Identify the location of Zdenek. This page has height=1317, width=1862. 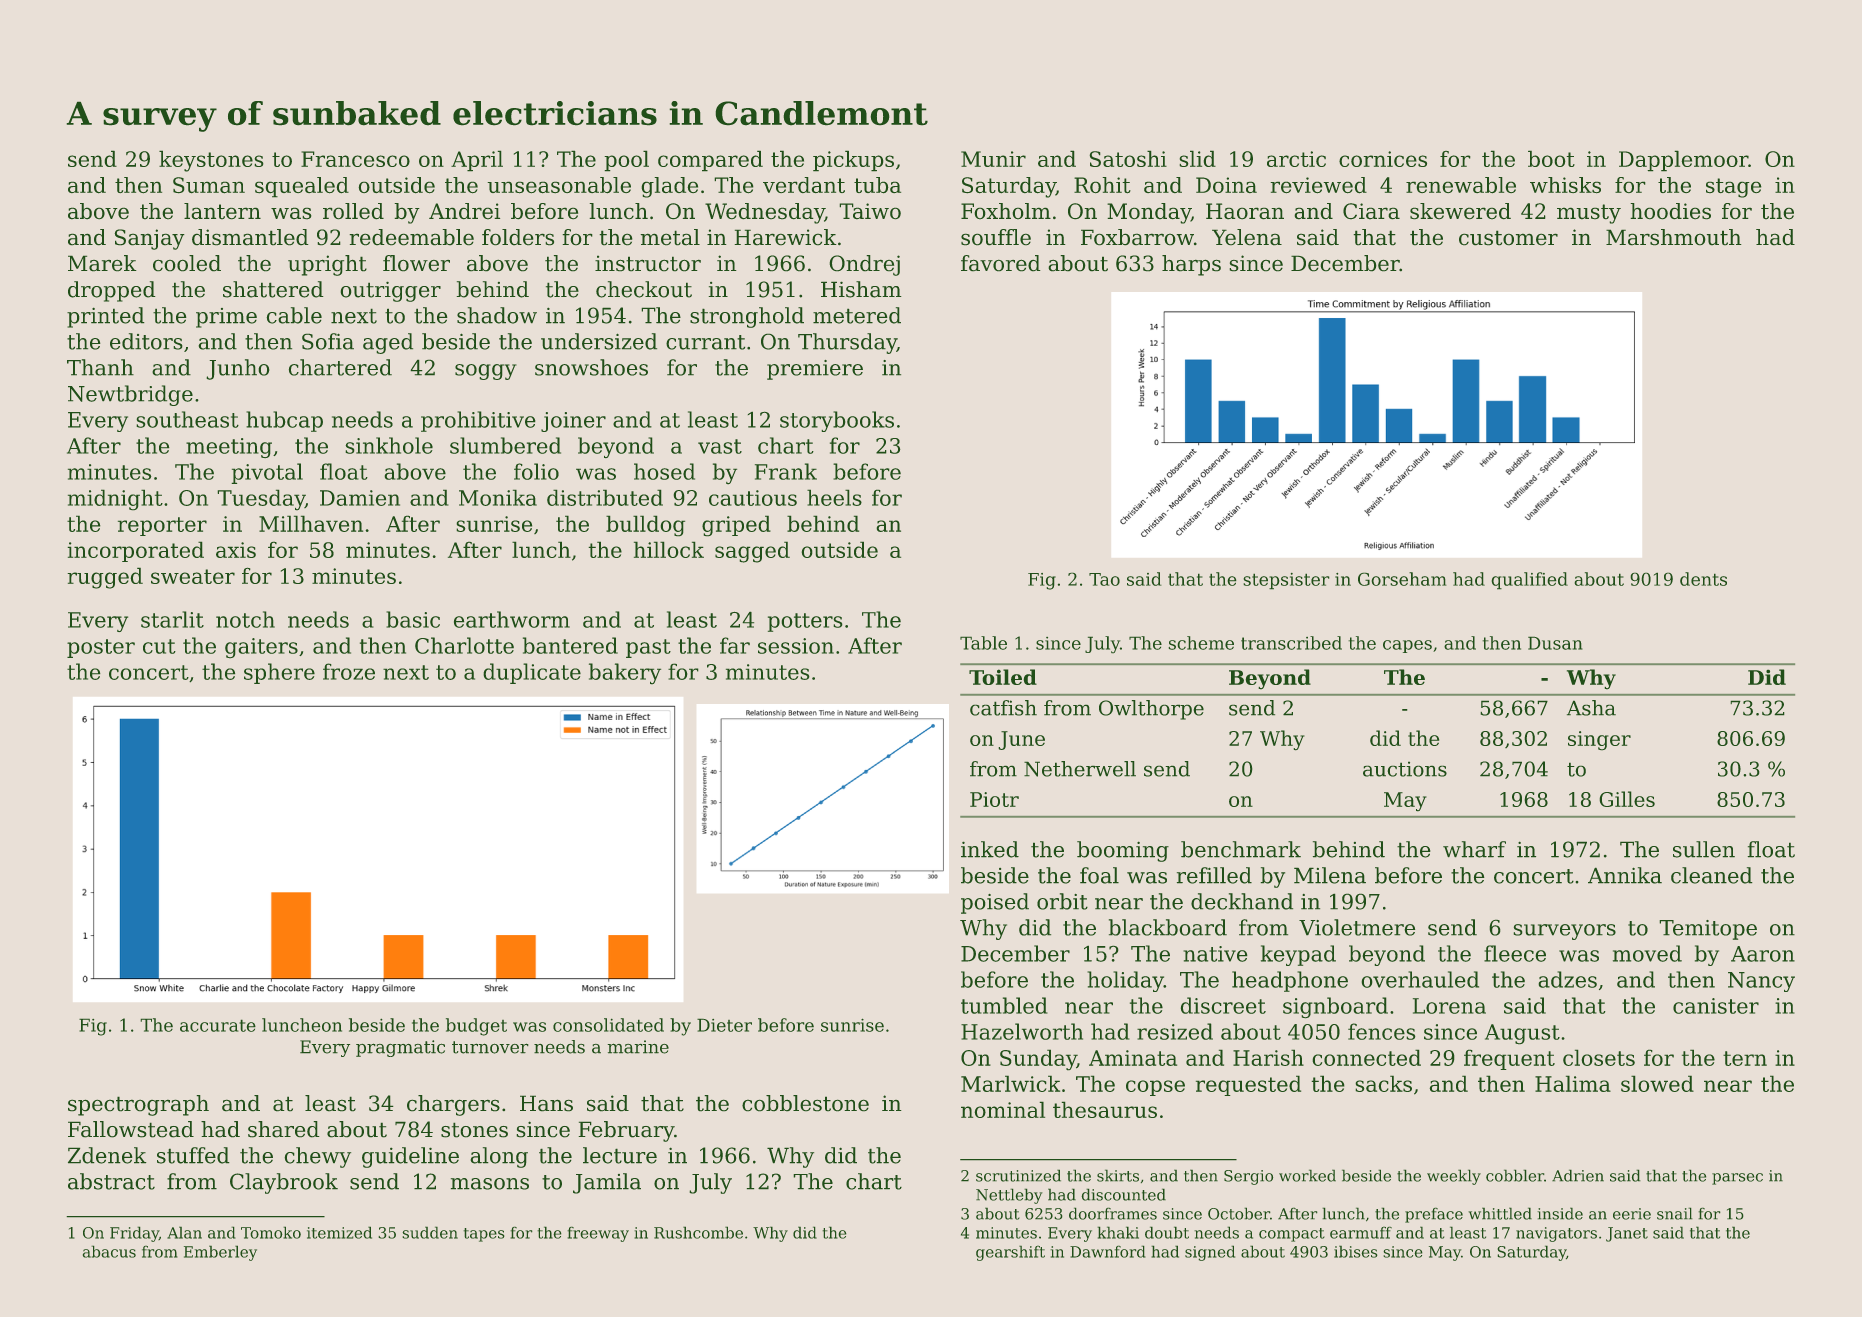
(107, 1155).
